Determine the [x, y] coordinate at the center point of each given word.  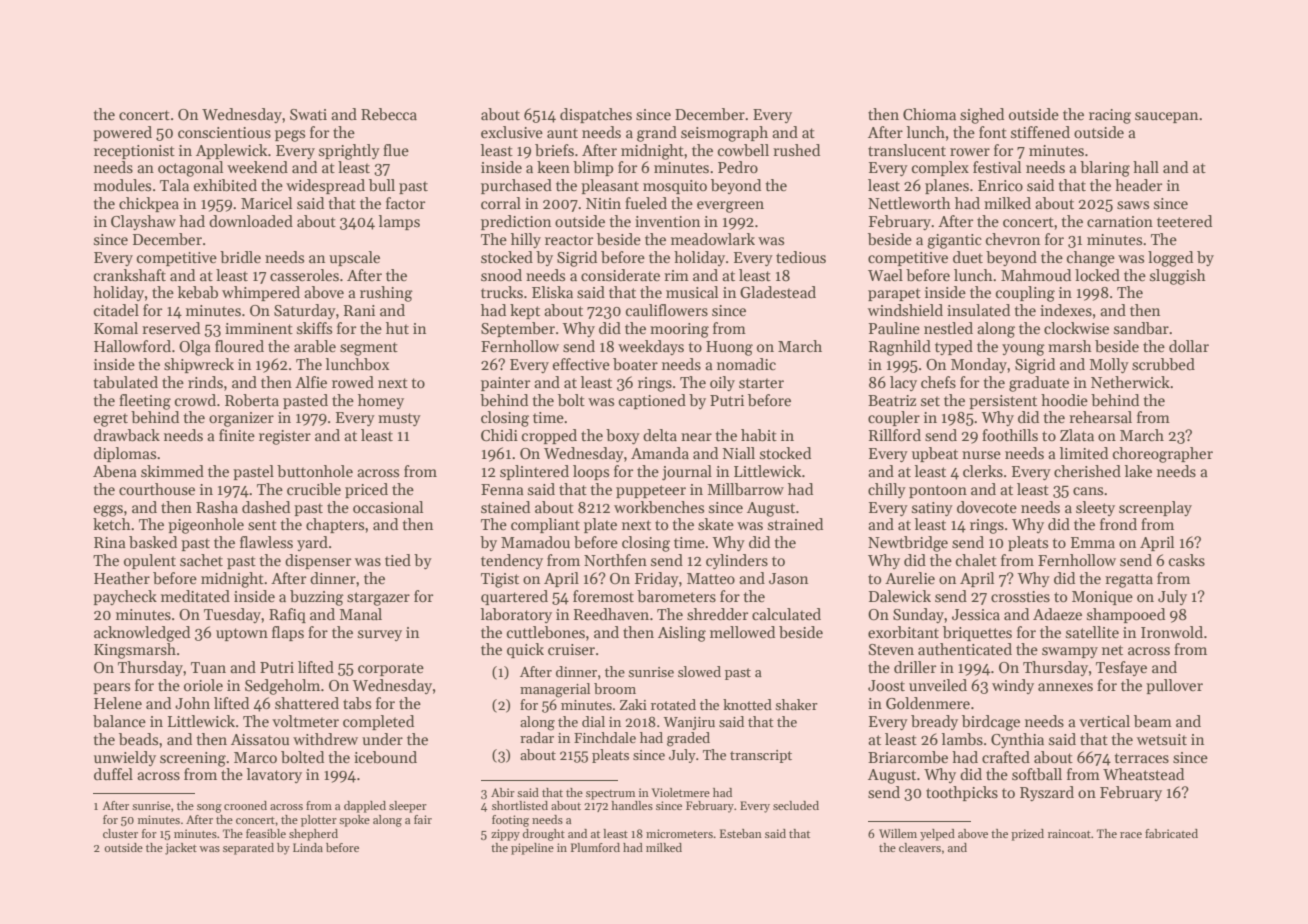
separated [248, 849]
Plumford [595, 847]
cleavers [920, 847]
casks [1187, 560]
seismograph [724, 134]
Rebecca [389, 114]
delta [660, 435]
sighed [982, 116]
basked [153, 542]
